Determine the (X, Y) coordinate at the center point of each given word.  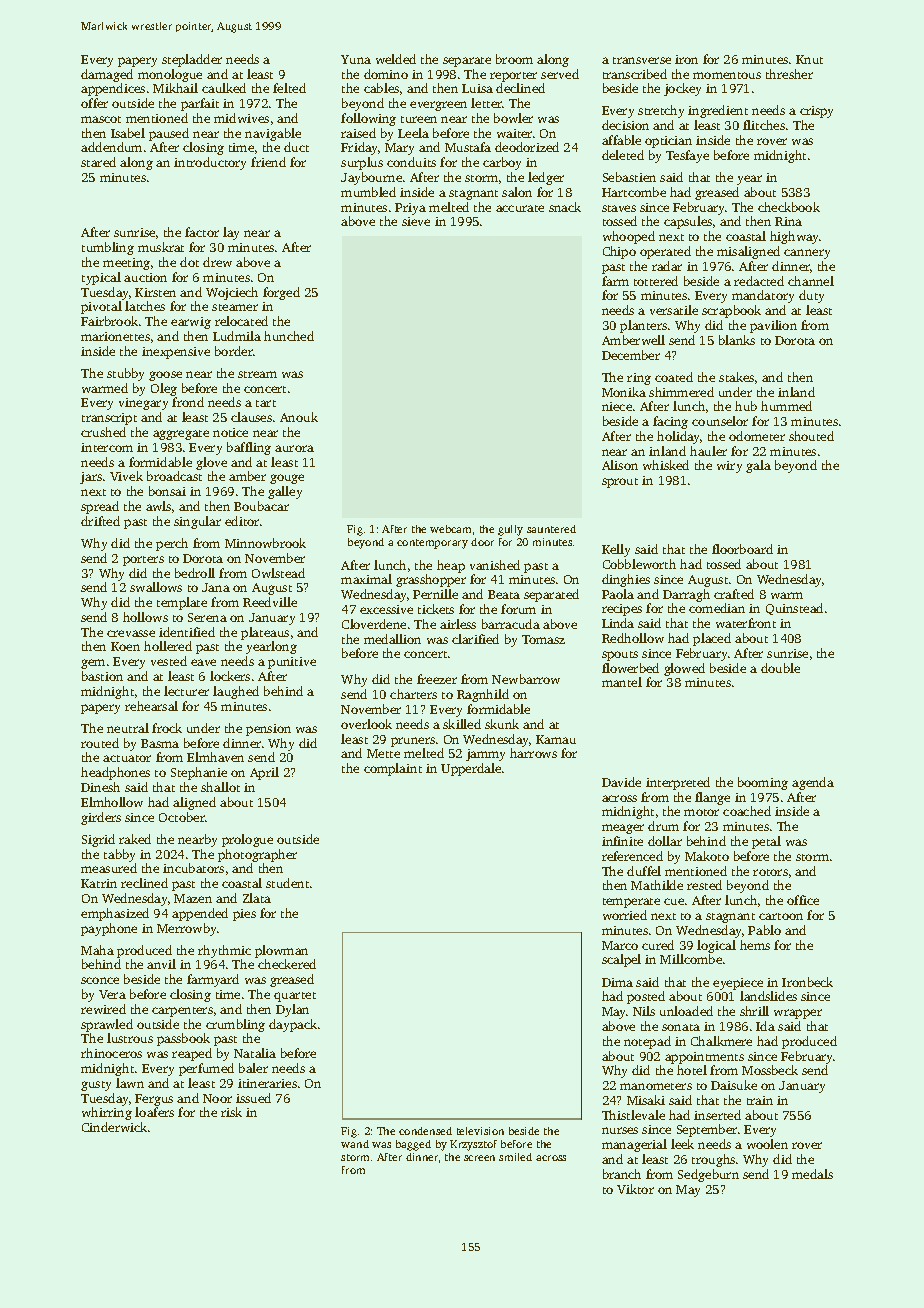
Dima (617, 982)
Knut (809, 59)
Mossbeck (770, 1070)
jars (91, 478)
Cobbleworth (639, 564)
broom (514, 59)
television (480, 1131)
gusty (96, 1086)
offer (94, 103)
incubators (193, 868)
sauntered (551, 529)
